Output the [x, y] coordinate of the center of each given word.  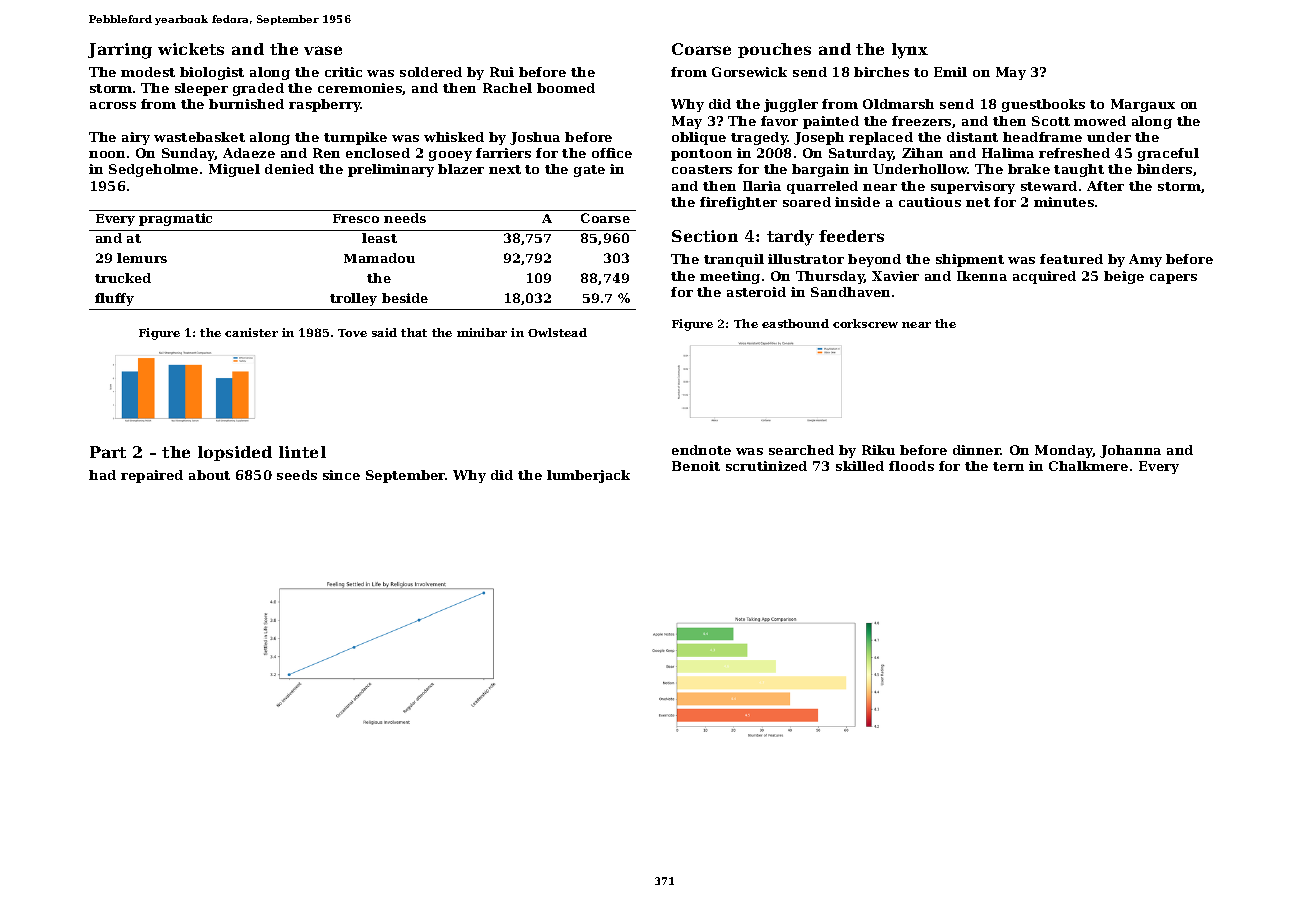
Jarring [120, 51]
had [102, 475]
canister [251, 332]
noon [107, 154]
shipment [970, 260]
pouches [774, 50]
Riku [878, 450]
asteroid [756, 292]
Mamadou [379, 258]
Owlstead [557, 332]
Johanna [1130, 451]
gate [589, 171]
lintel [302, 452]
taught [1079, 170]
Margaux [1143, 105]
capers [1173, 279]
